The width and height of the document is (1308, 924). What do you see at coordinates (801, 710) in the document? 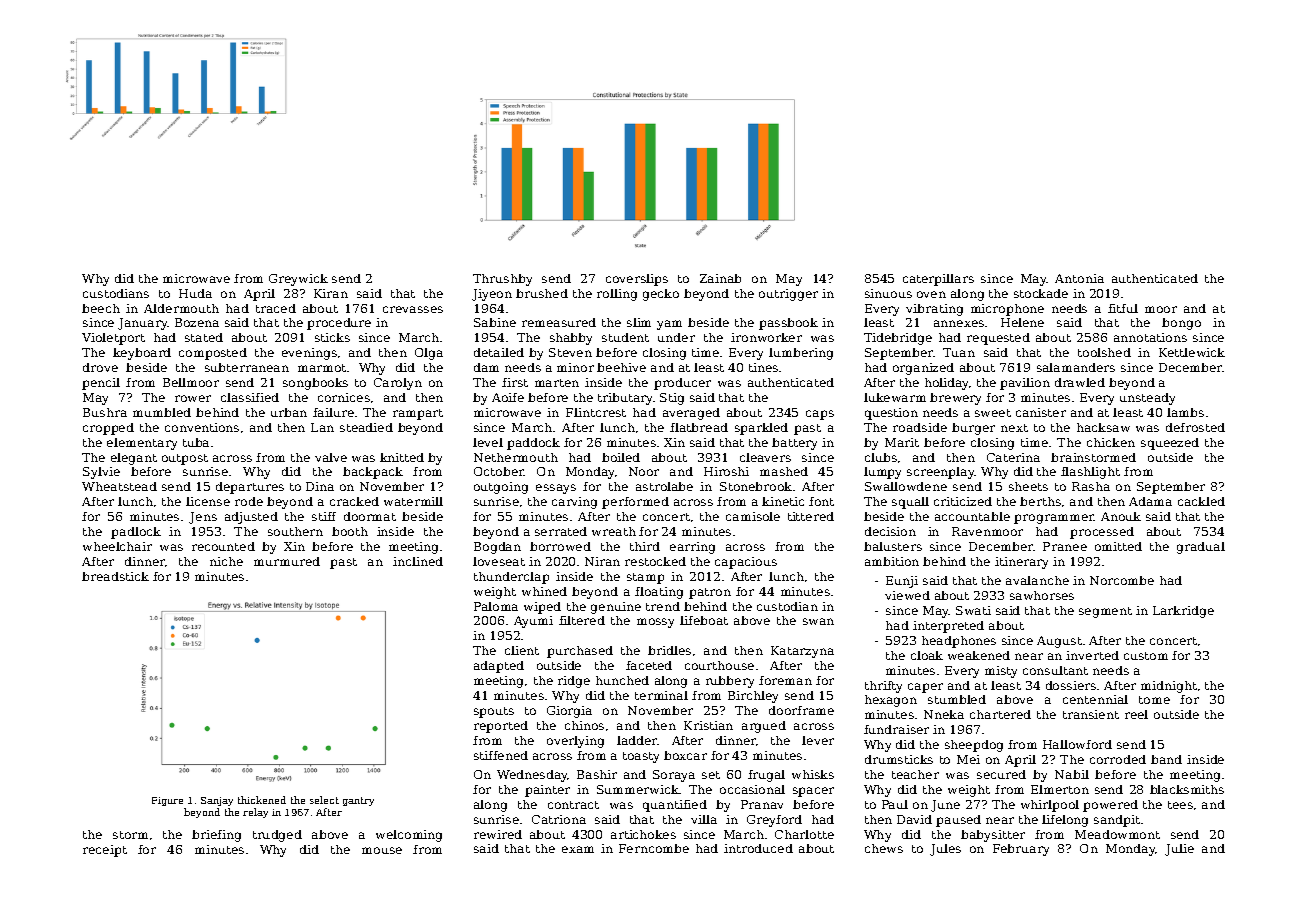
I see `doorframe` at bounding box center [801, 710].
